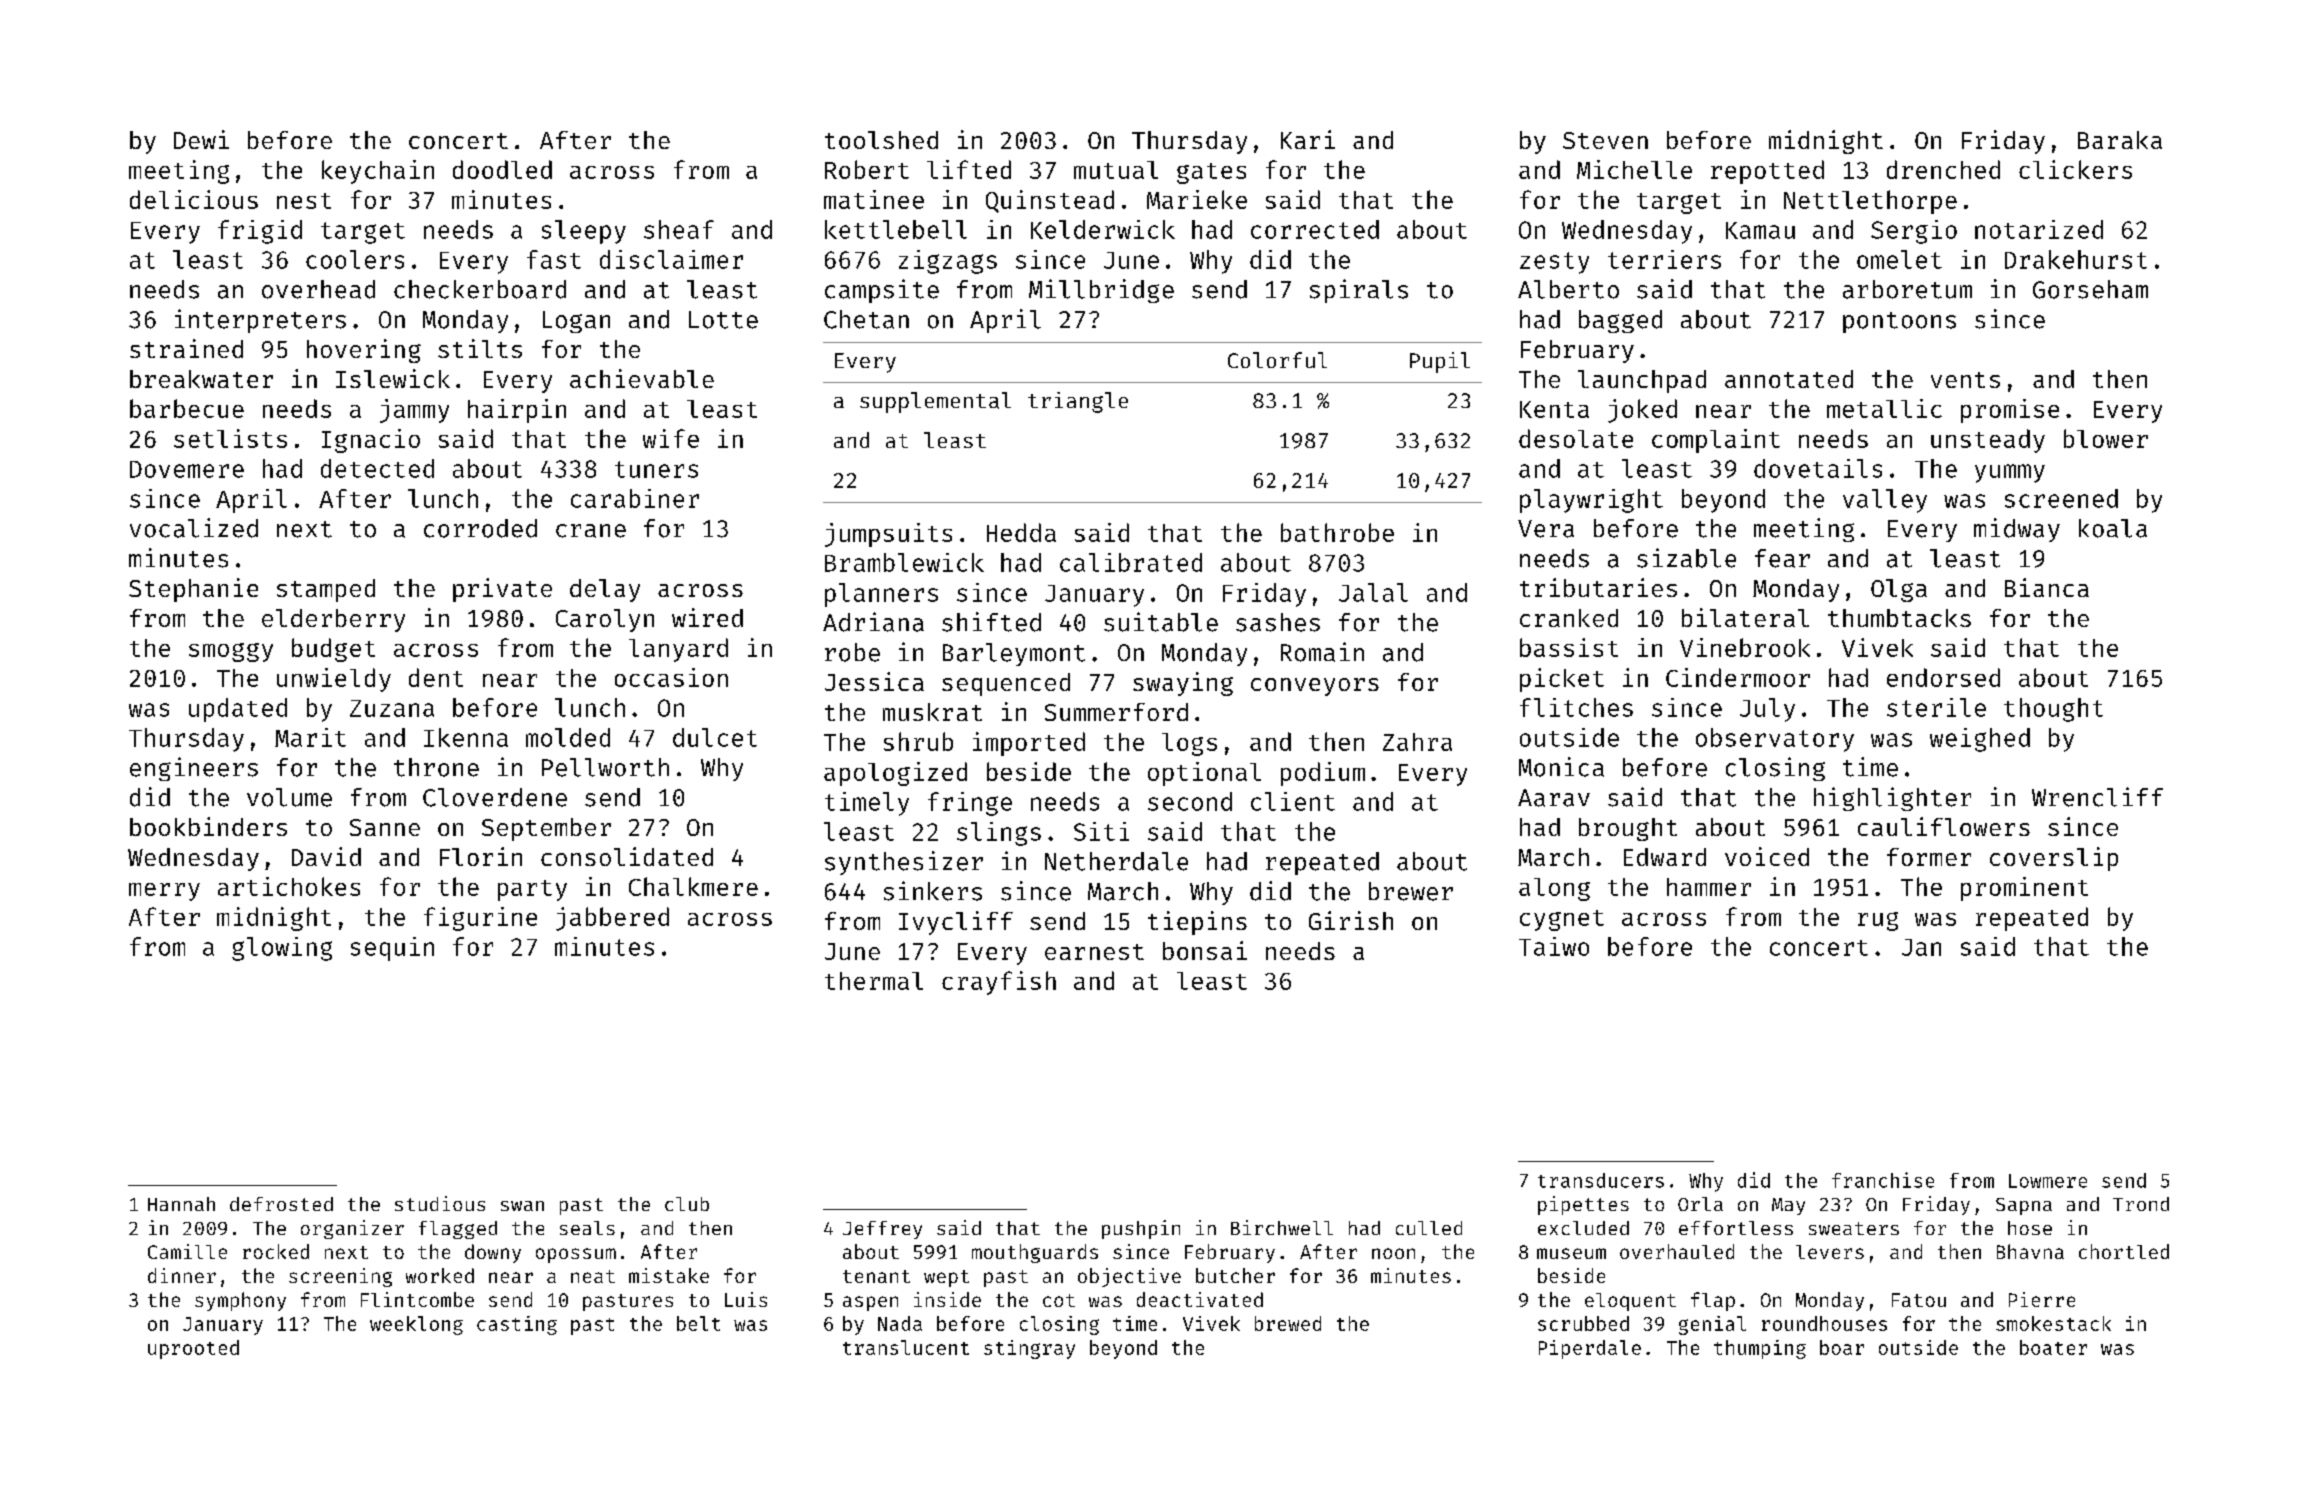 The width and height of the document is (2305, 1492). I want to click on blower, so click(2106, 438).
